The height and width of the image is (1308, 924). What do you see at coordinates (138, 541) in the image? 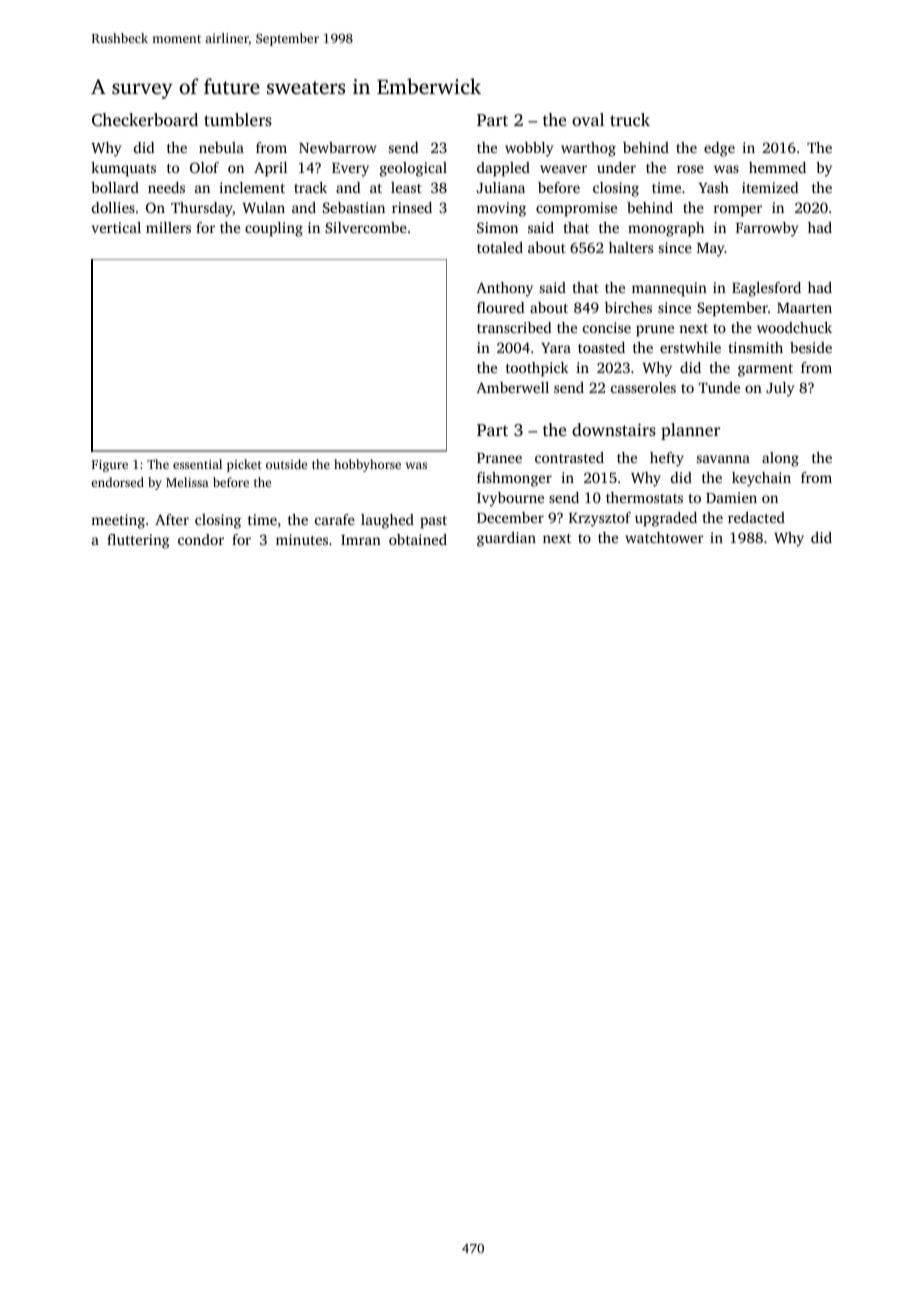
I see `fluttering` at bounding box center [138, 541].
